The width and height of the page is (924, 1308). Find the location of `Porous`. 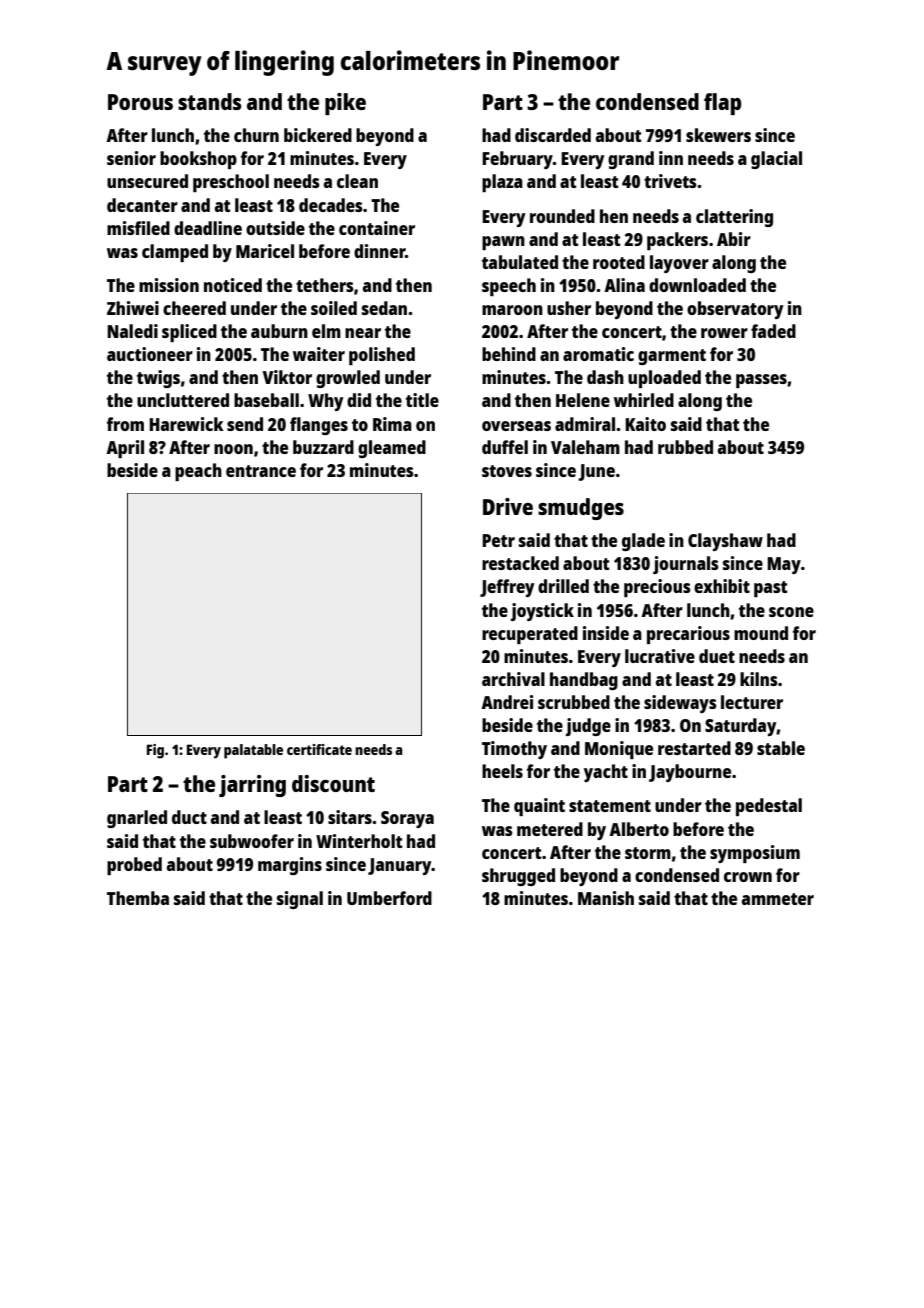

Porous is located at coordinates (140, 102).
